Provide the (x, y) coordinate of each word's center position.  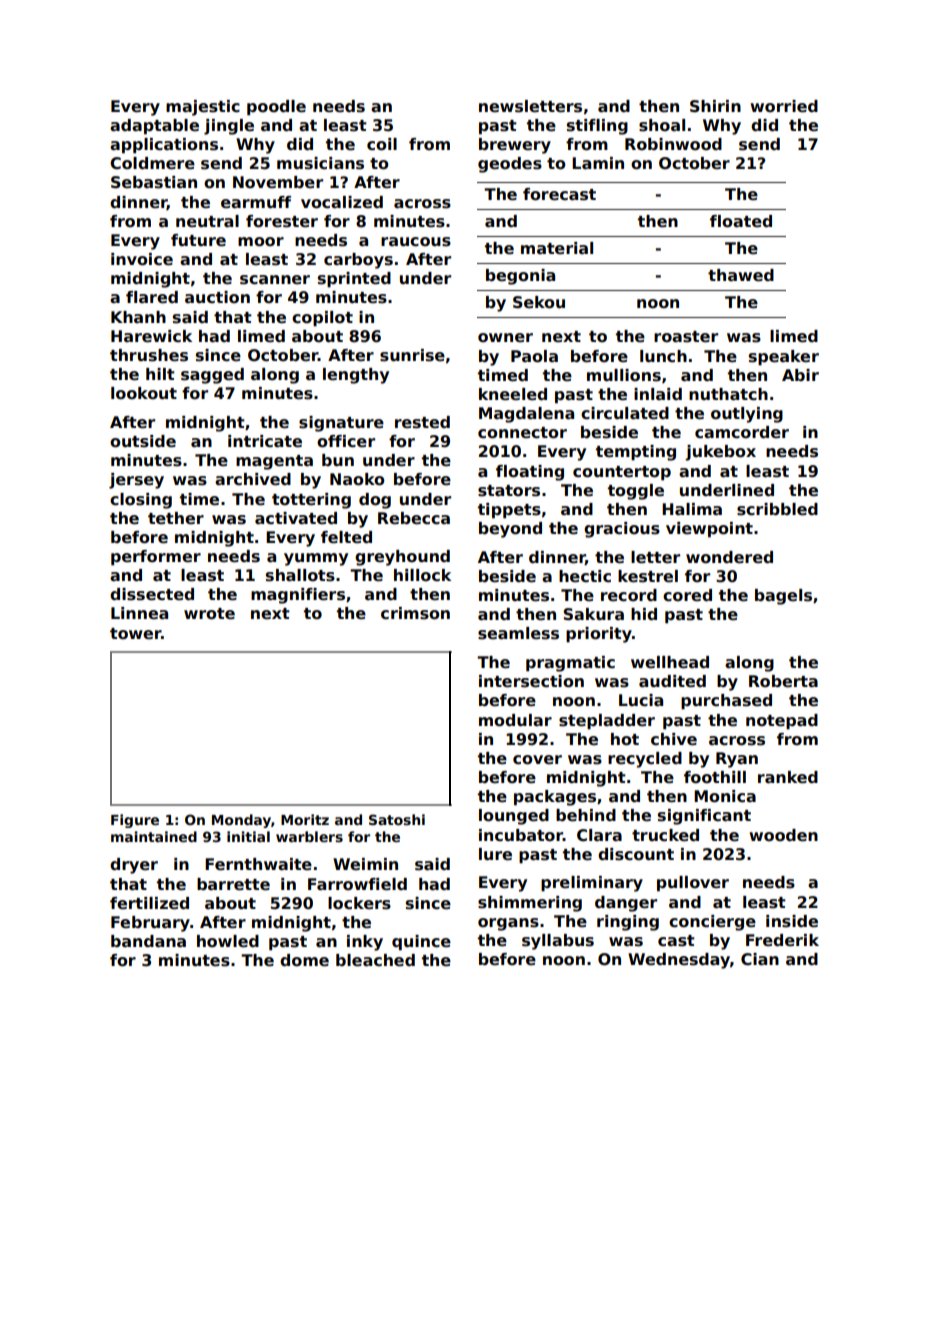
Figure (135, 821)
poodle (276, 108)
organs (508, 924)
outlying (747, 415)
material (557, 248)
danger (626, 904)
